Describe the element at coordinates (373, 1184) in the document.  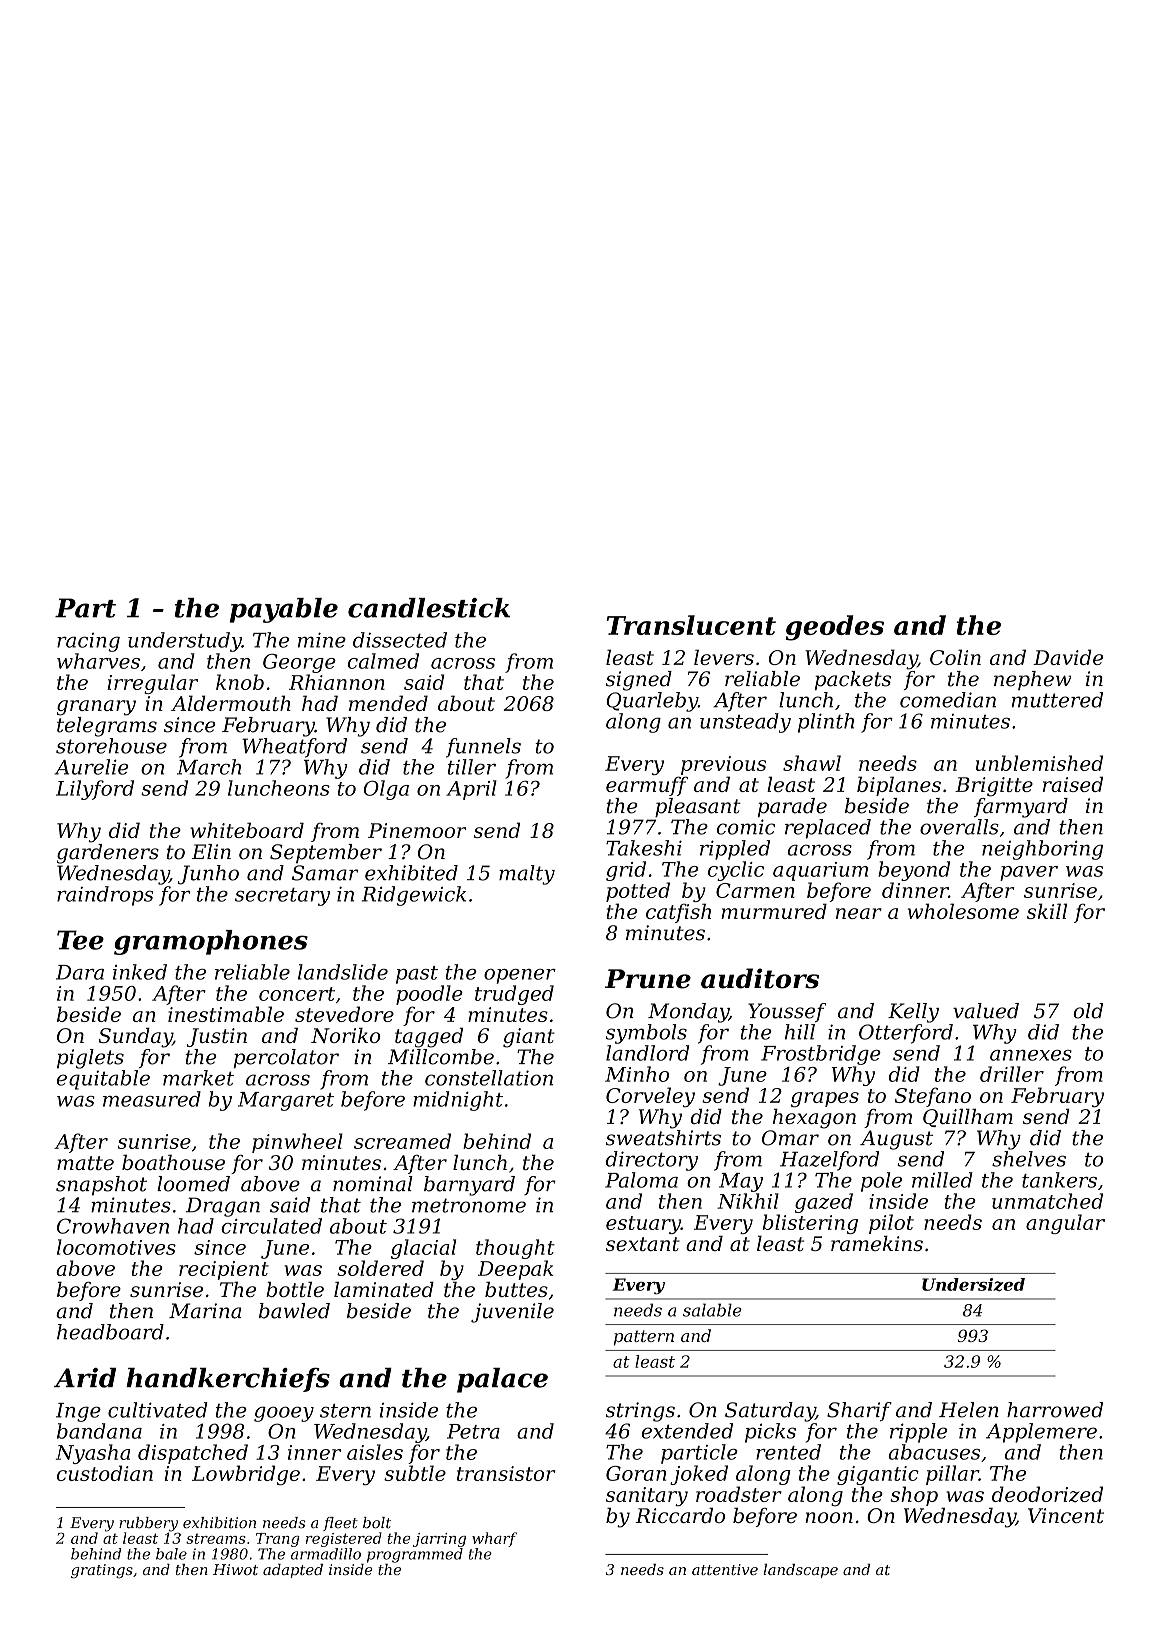
I see `nominal` at that location.
